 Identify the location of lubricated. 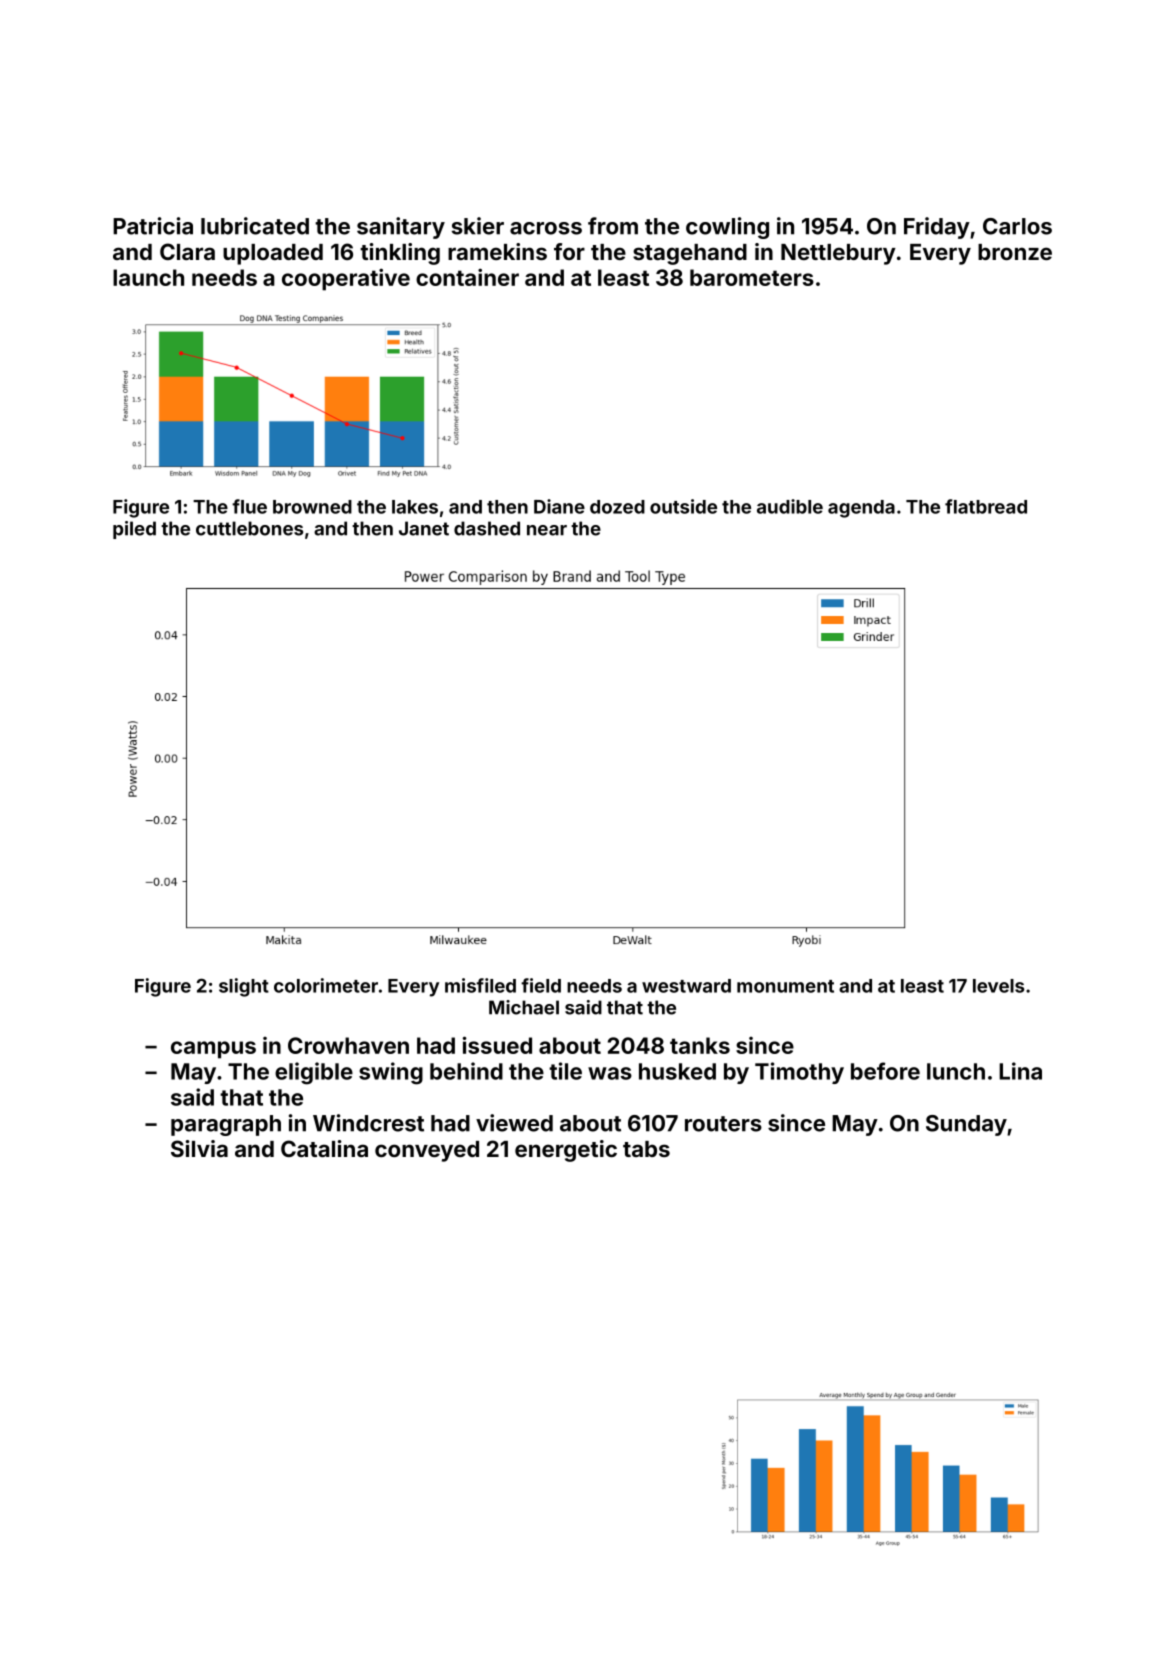
(255, 226).
